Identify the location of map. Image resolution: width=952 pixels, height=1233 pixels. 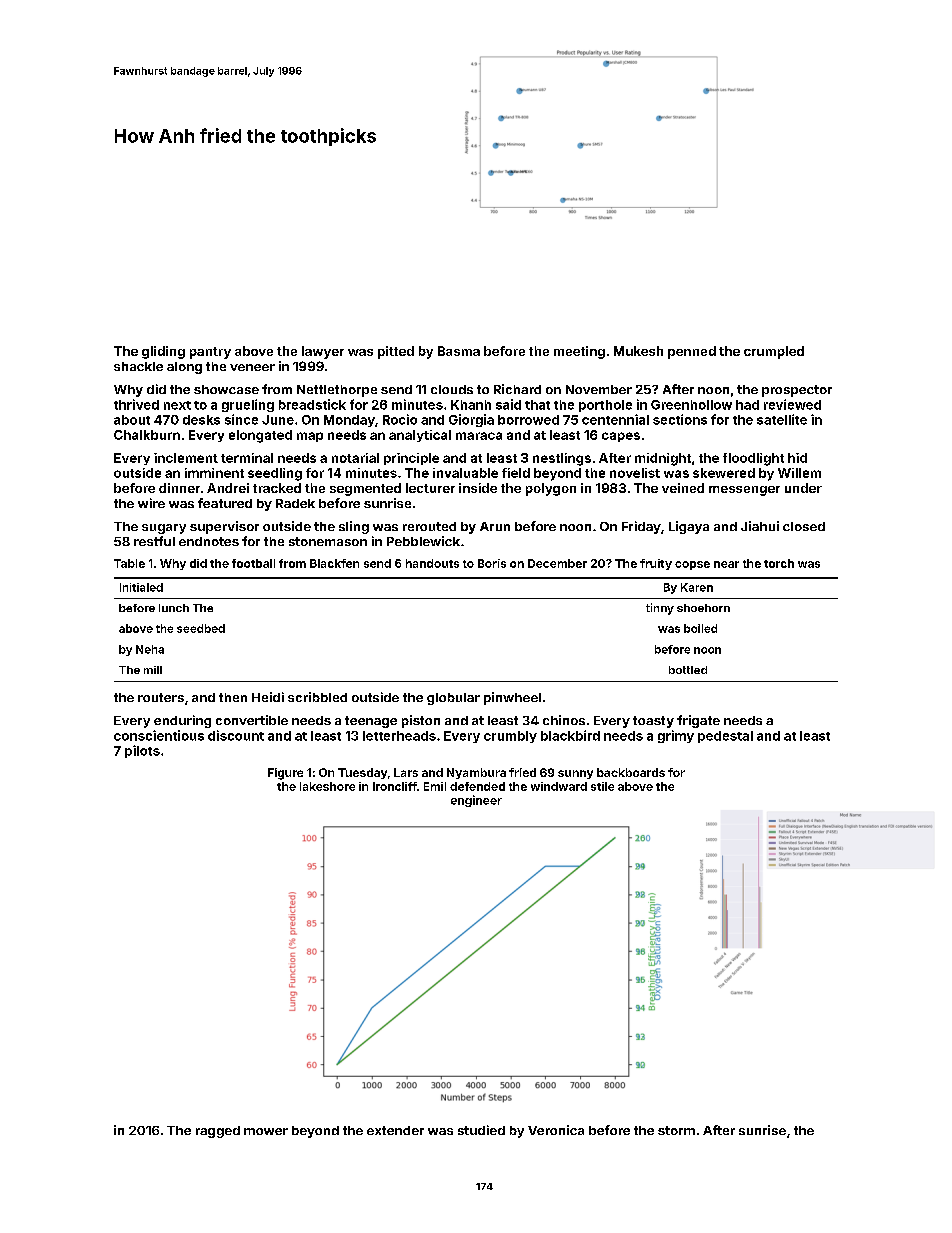
(310, 437).
